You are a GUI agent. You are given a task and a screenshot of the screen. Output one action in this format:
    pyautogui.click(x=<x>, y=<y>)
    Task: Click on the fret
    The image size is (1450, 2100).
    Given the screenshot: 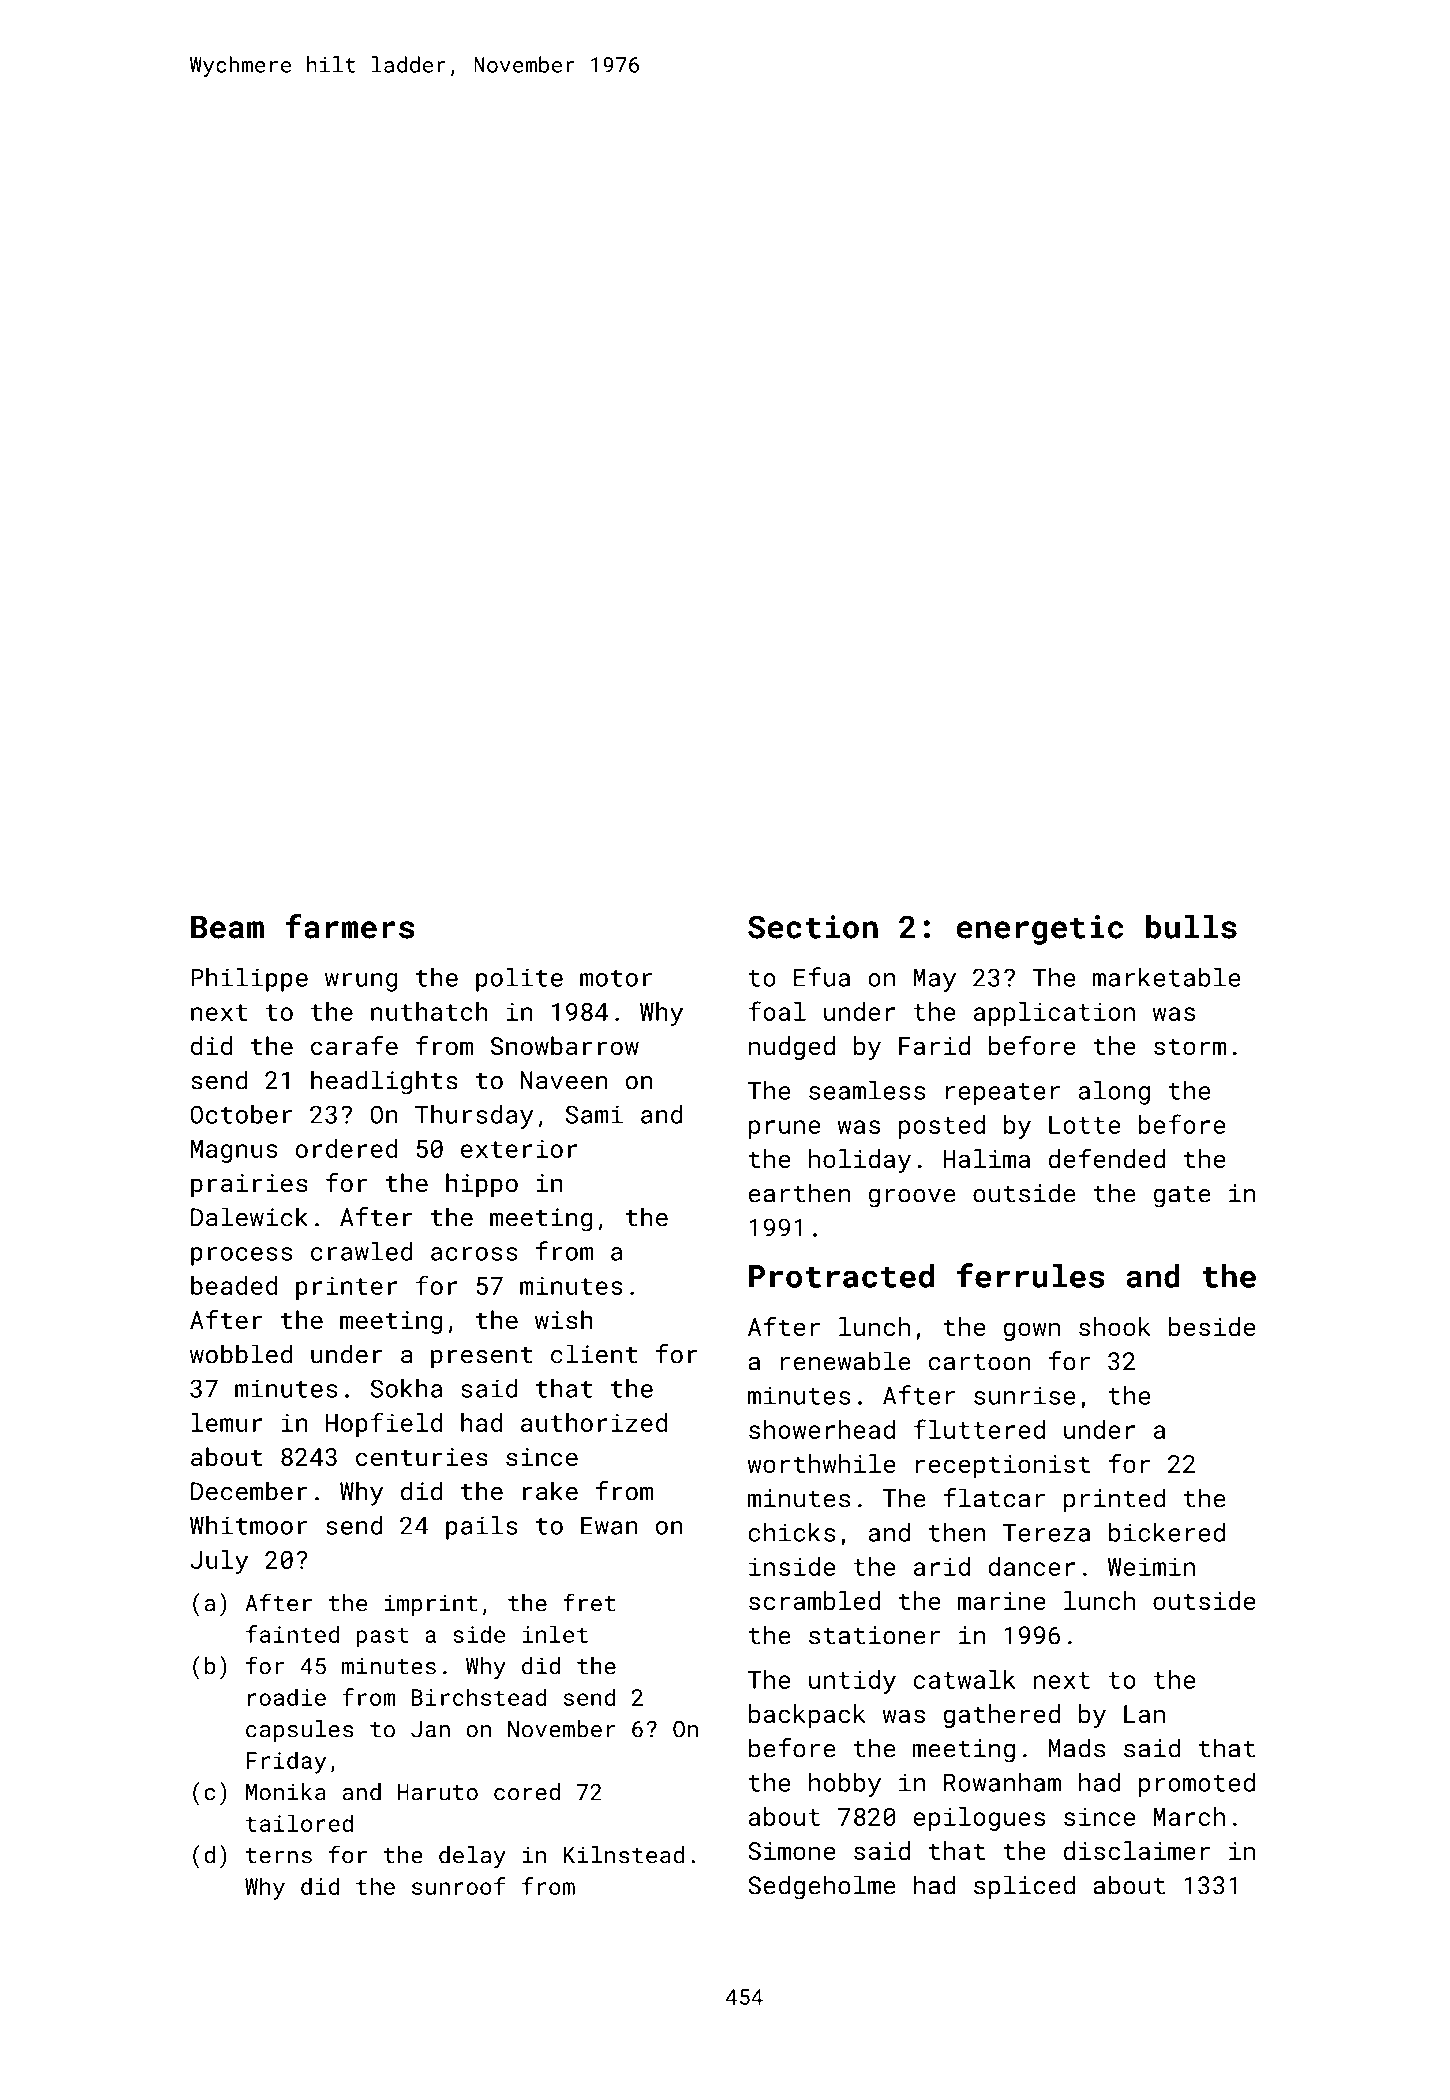 What is the action you would take?
    pyautogui.click(x=589, y=1602)
